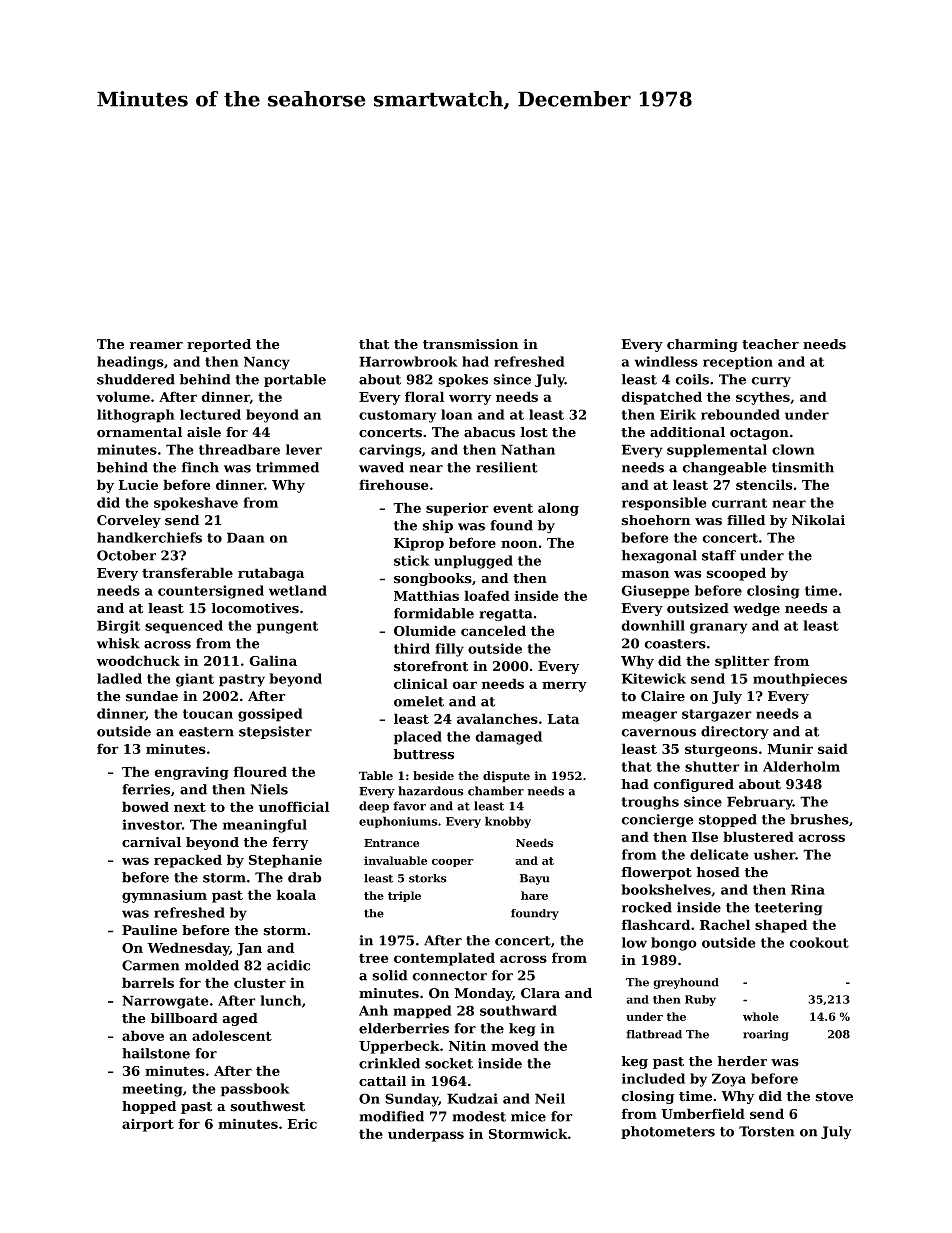  What do you see at coordinates (267, 363) in the image?
I see `Nancy` at bounding box center [267, 363].
